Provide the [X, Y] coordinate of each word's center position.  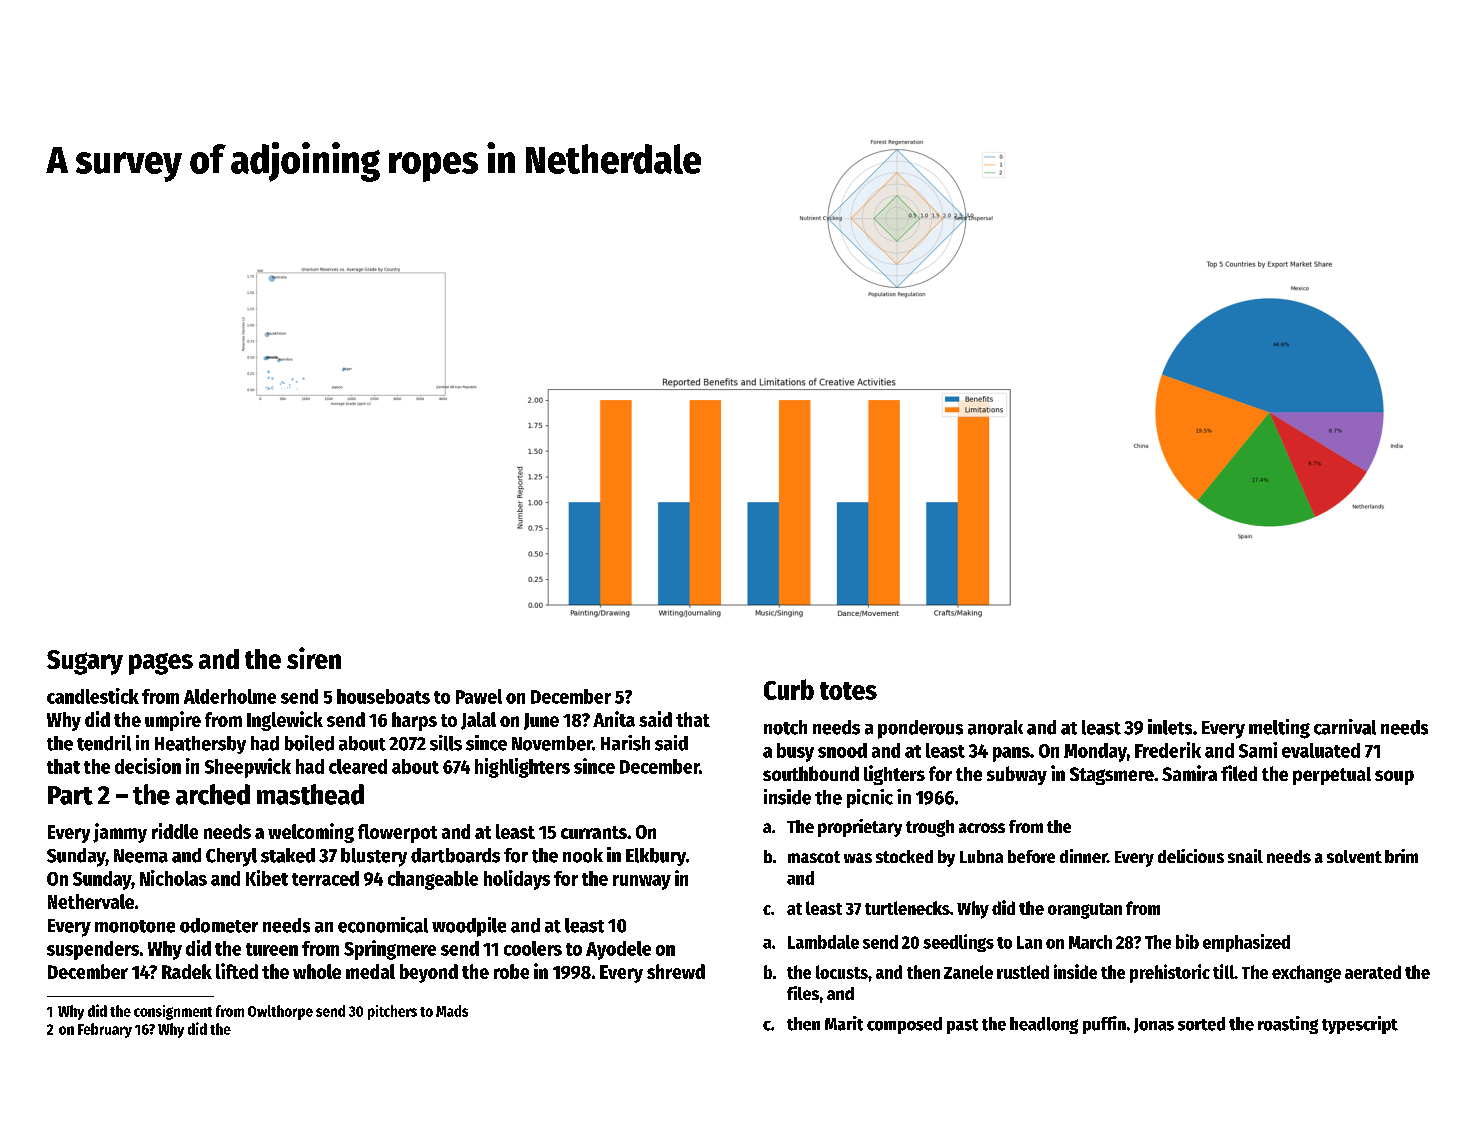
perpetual [1332, 776]
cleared [358, 766]
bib [1187, 941]
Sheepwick [248, 768]
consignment [173, 1012]
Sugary [85, 662]
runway [642, 882]
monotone [135, 926]
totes [848, 691]
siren [314, 658]
